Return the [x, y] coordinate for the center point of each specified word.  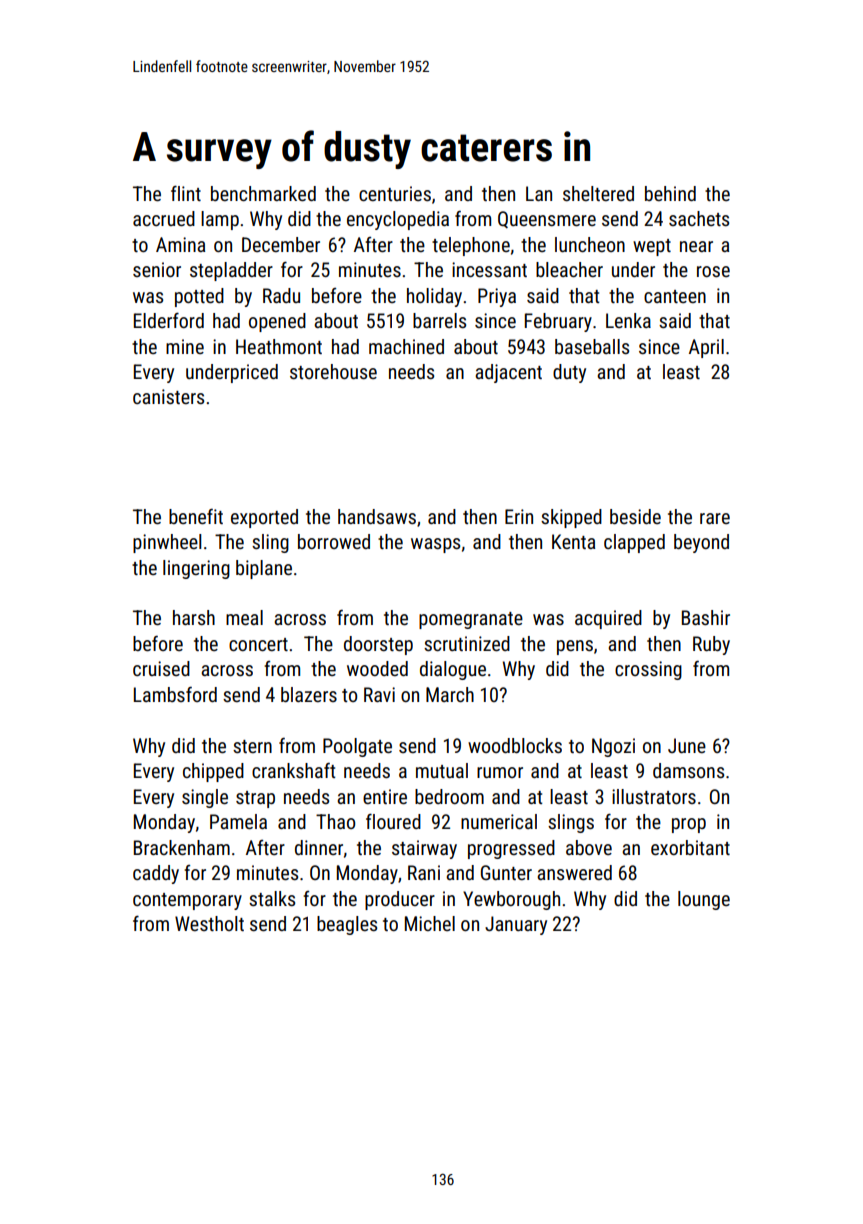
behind [670, 193]
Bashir [706, 617]
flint [186, 193]
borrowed [334, 541]
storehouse [333, 371]
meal [244, 617]
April [706, 348]
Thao [335, 821]
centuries [395, 193]
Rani [424, 872]
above [589, 847]
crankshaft [294, 770]
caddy [156, 874]
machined [406, 346]
